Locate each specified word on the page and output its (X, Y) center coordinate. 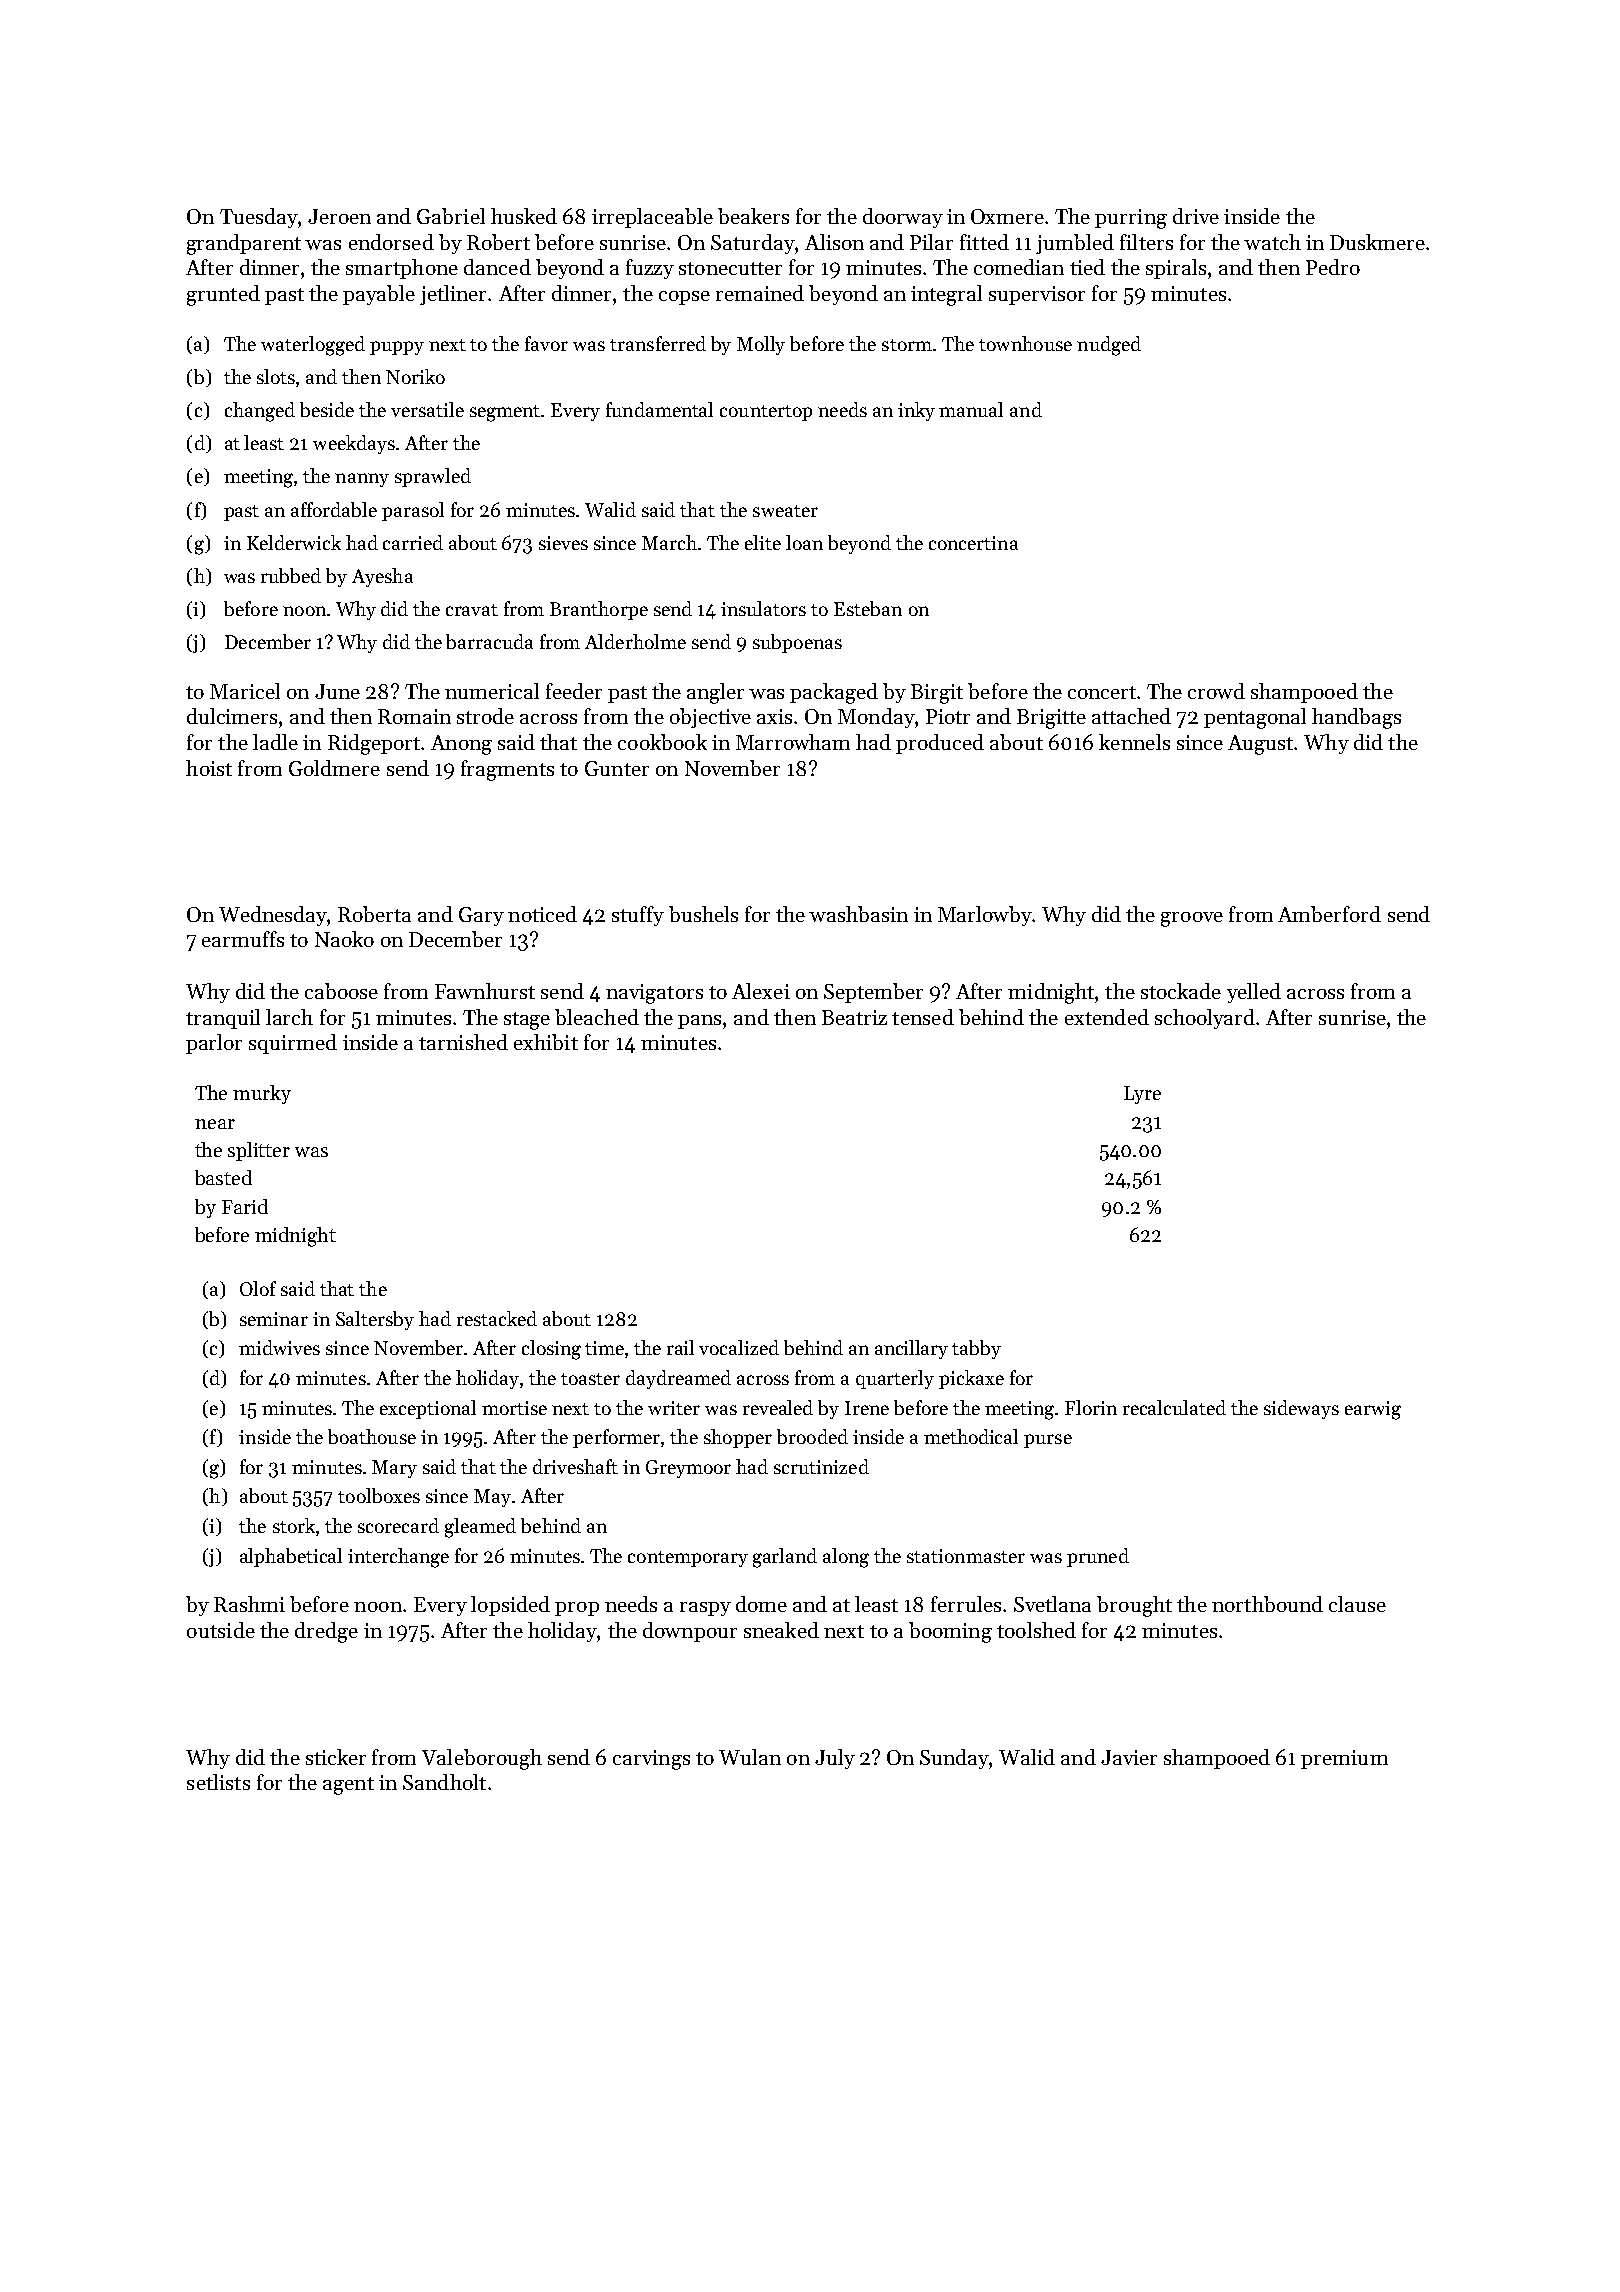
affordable (334, 509)
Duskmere (1377, 242)
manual (971, 409)
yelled (1254, 993)
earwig (1373, 1410)
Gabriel (451, 216)
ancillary (911, 1349)
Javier (1129, 1757)
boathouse (372, 1436)
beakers (753, 216)
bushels (703, 914)
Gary (481, 916)
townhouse (1025, 343)
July (835, 1759)
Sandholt (444, 1782)
